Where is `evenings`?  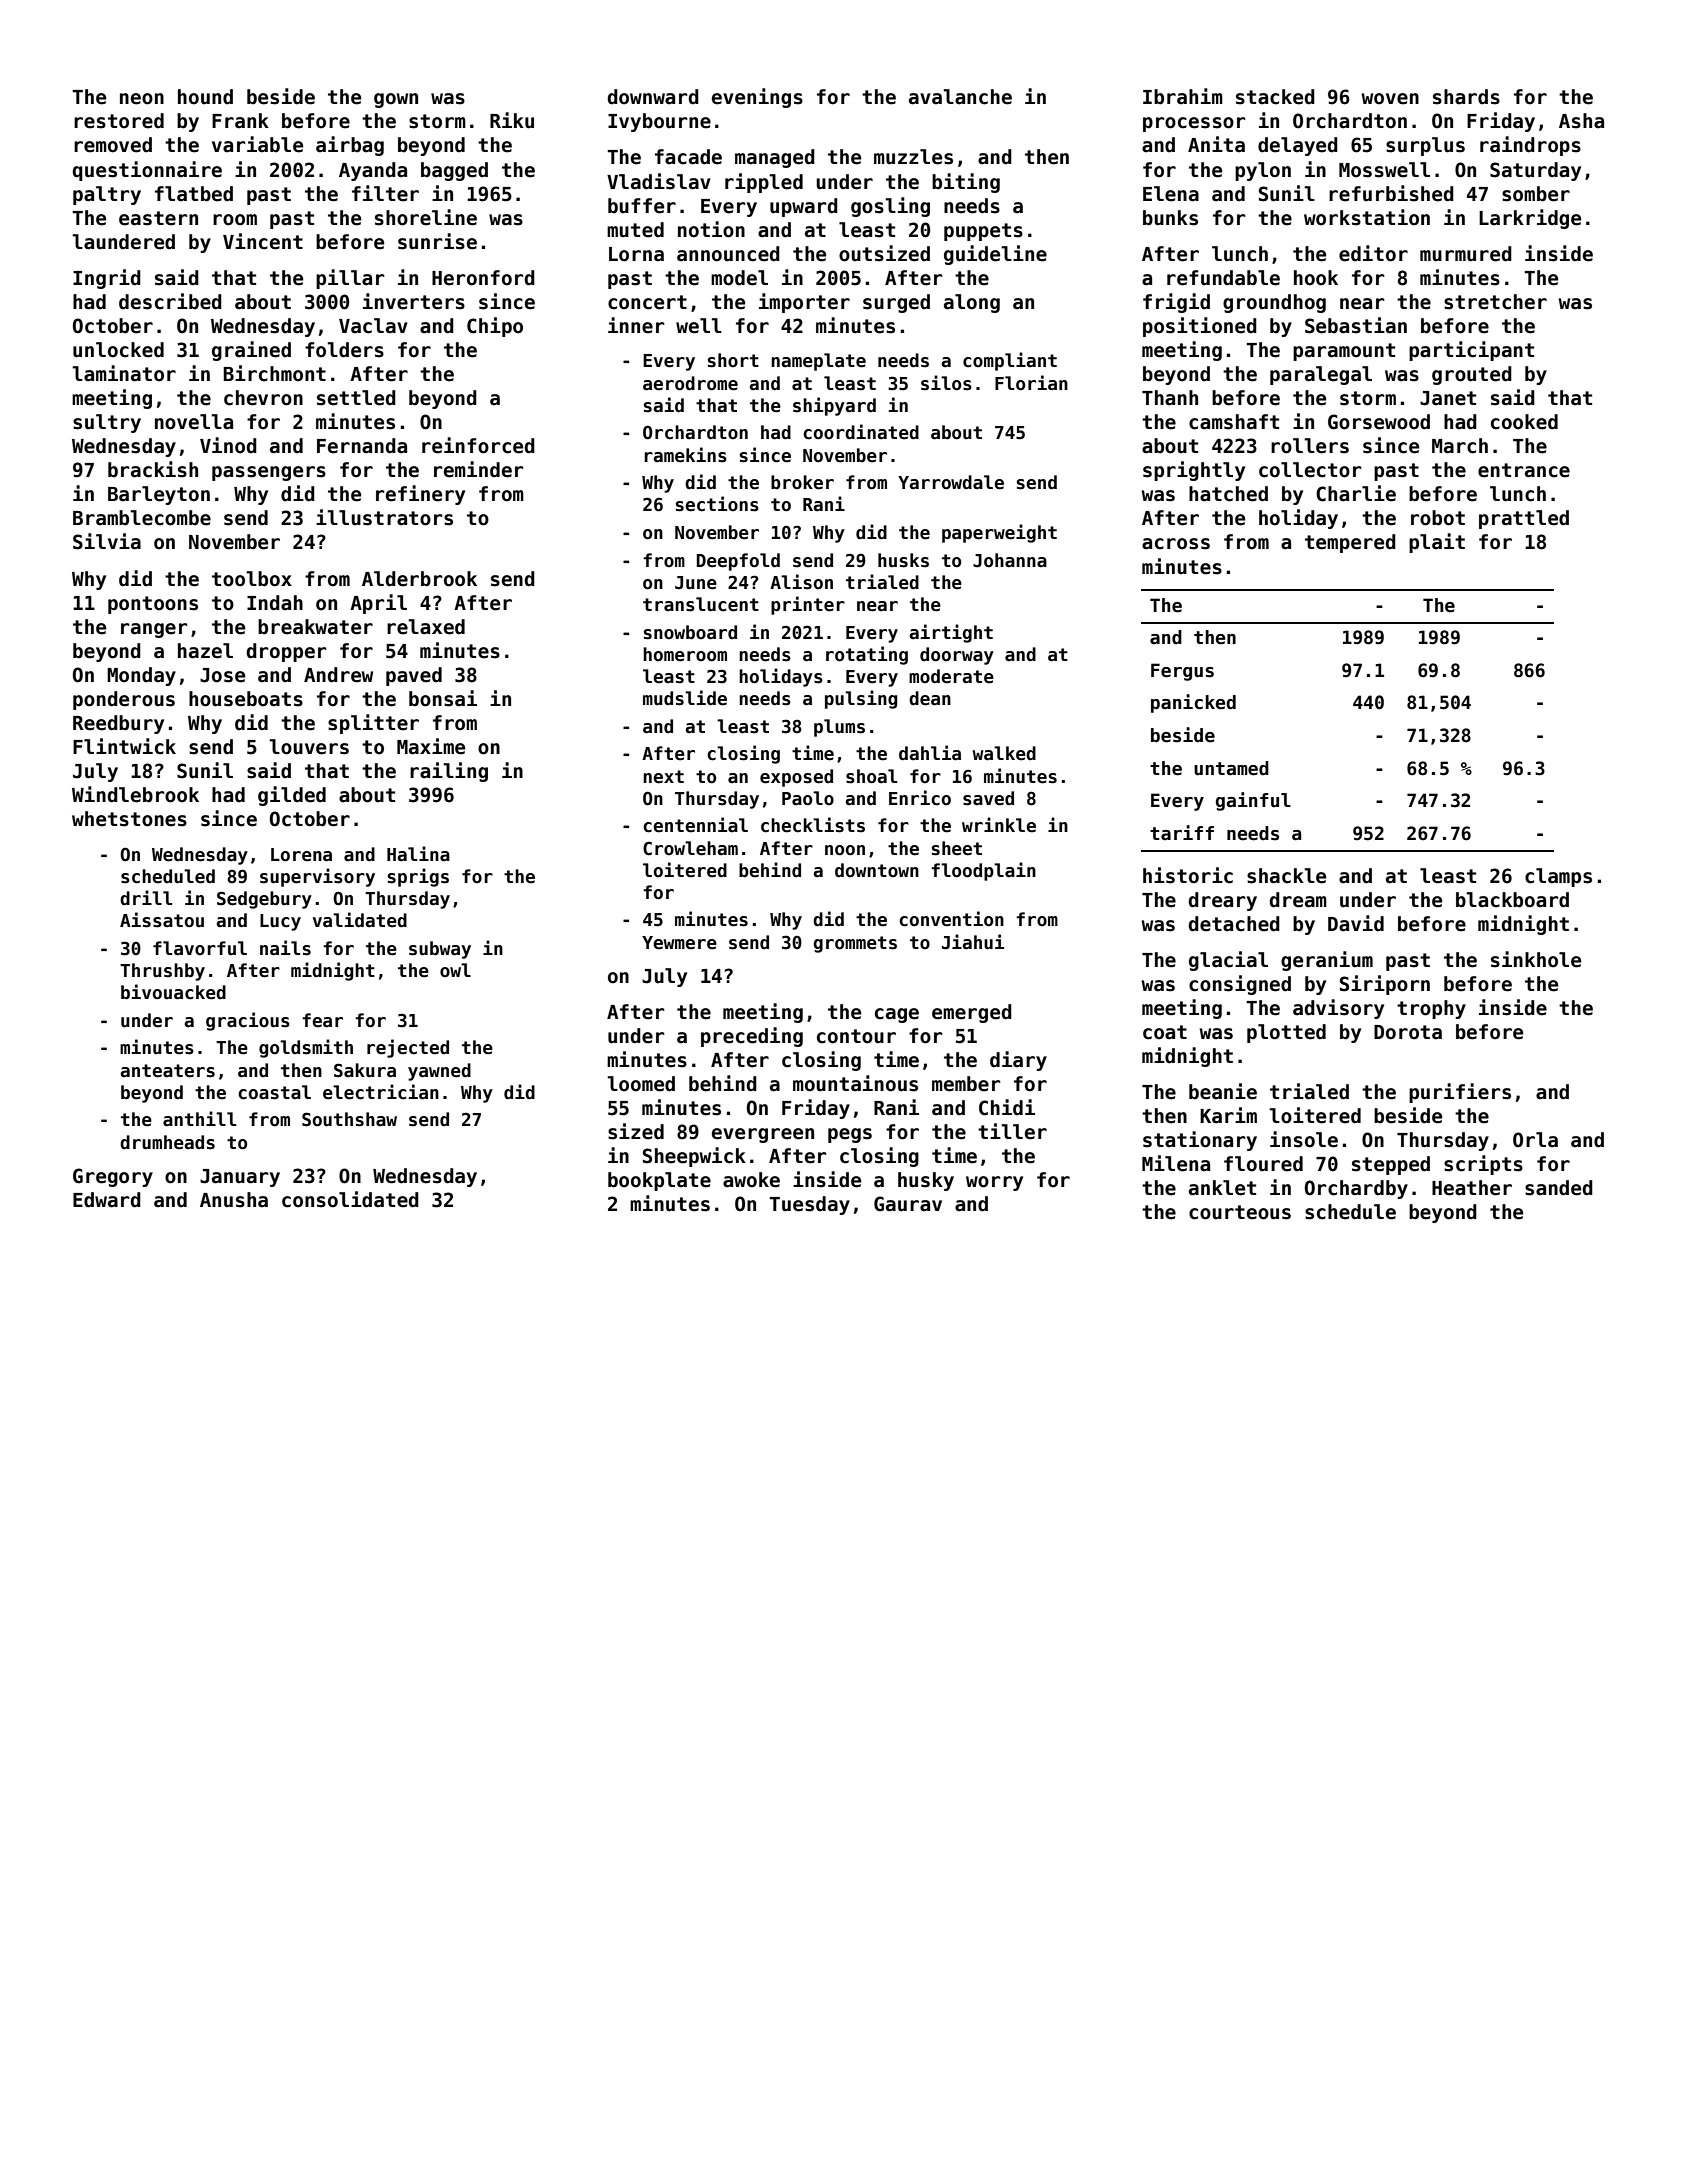
evenings is located at coordinates (757, 98).
